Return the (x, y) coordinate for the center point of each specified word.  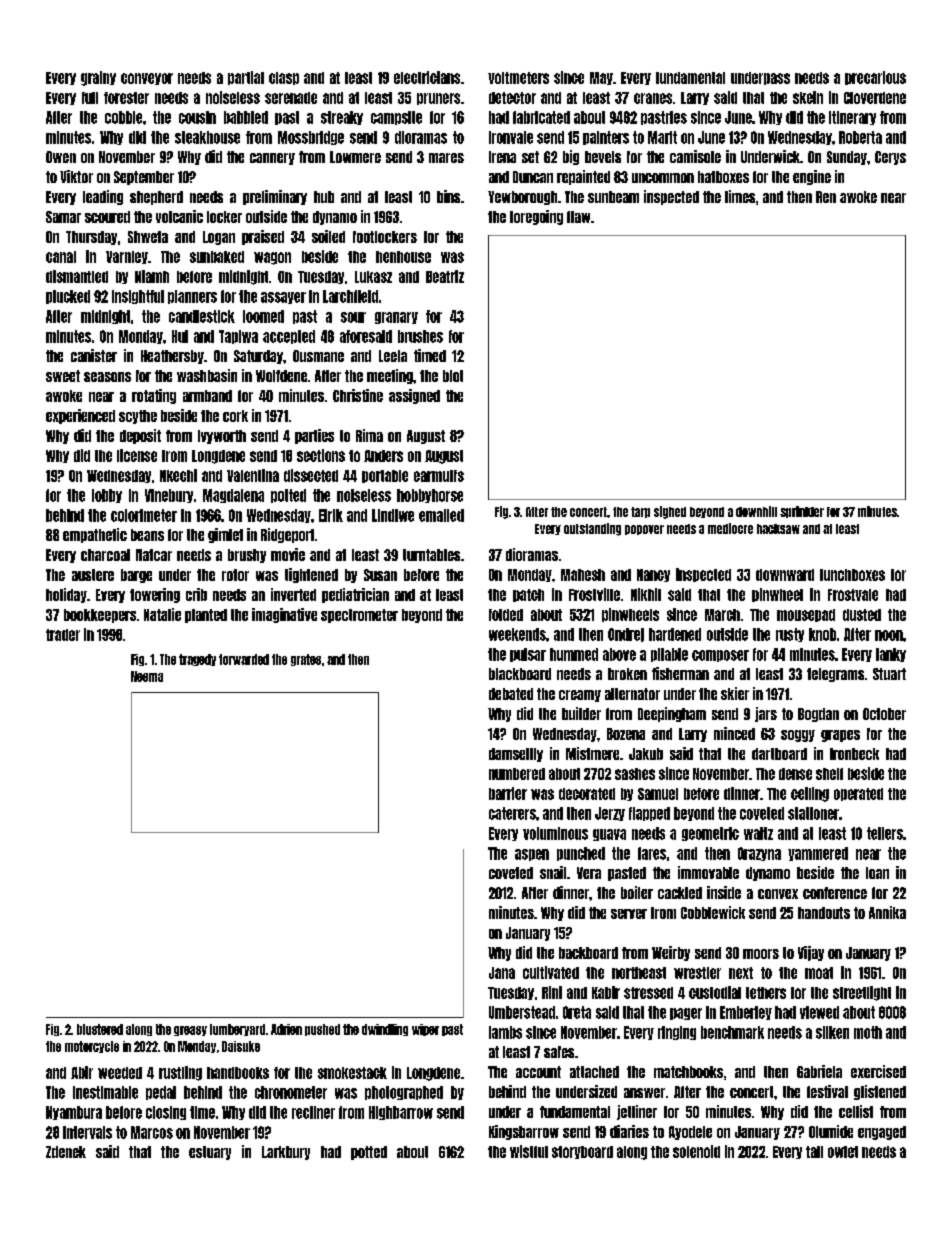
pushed (322, 1030)
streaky (342, 118)
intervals (87, 1132)
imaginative (284, 615)
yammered (818, 854)
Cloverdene (875, 98)
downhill (756, 511)
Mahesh (583, 575)
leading (103, 197)
